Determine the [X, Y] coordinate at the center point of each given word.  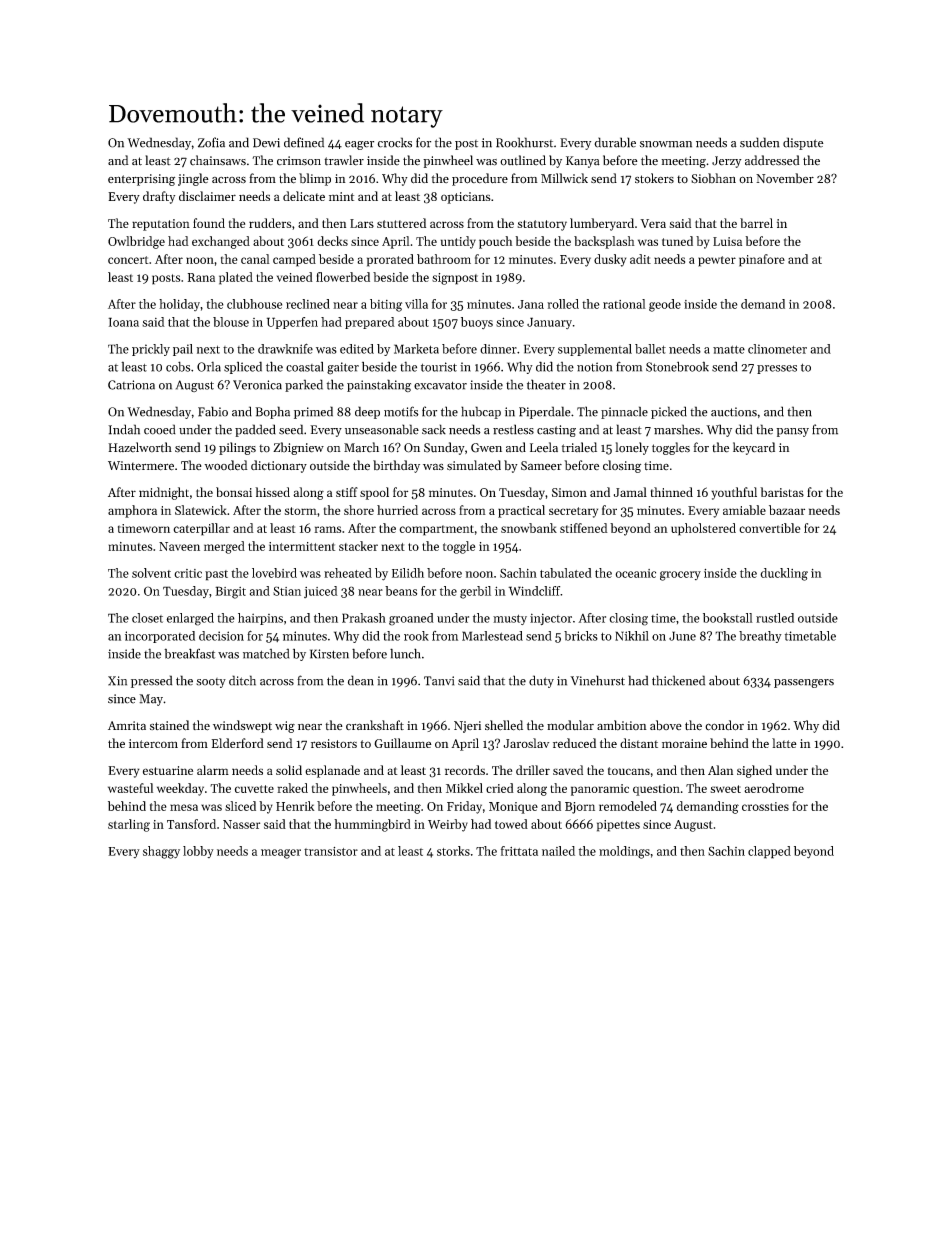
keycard [754, 448]
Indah [124, 429]
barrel [756, 223]
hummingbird [372, 825]
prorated [390, 260]
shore [359, 510]
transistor [331, 851]
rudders [270, 223]
